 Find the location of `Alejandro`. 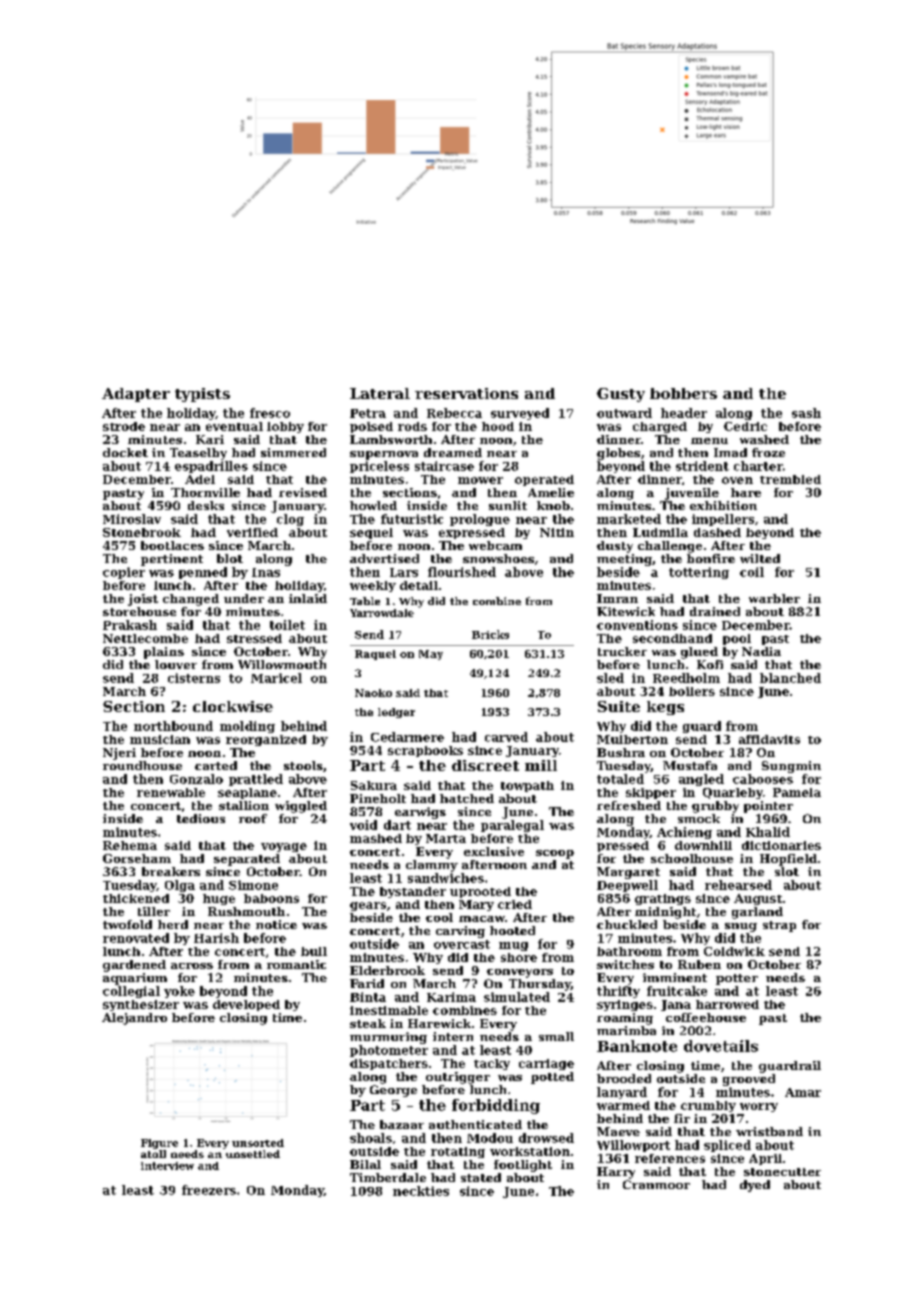

Alejandro is located at coordinates (134, 1019).
